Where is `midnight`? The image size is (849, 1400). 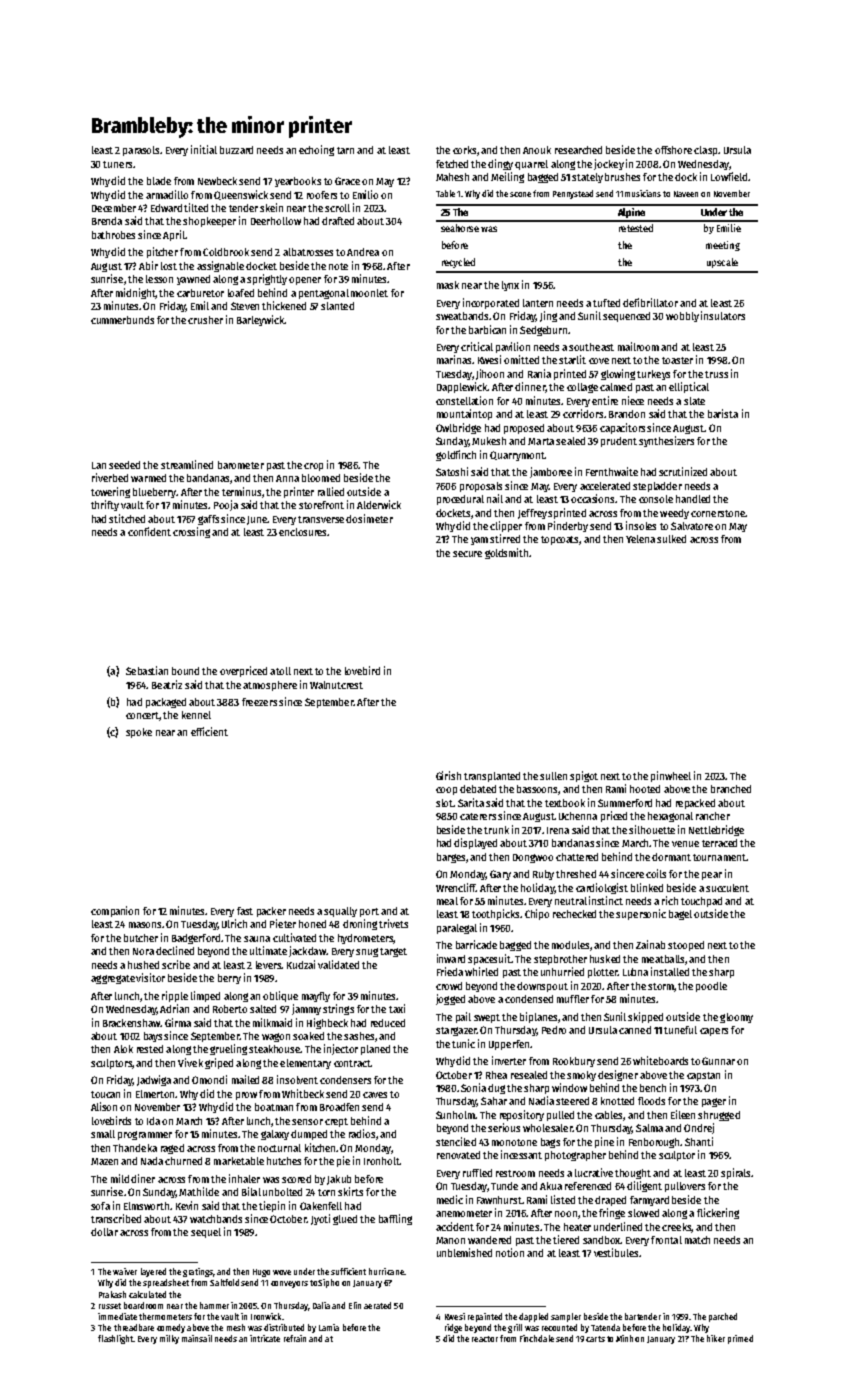 midnight is located at coordinates (135, 293).
